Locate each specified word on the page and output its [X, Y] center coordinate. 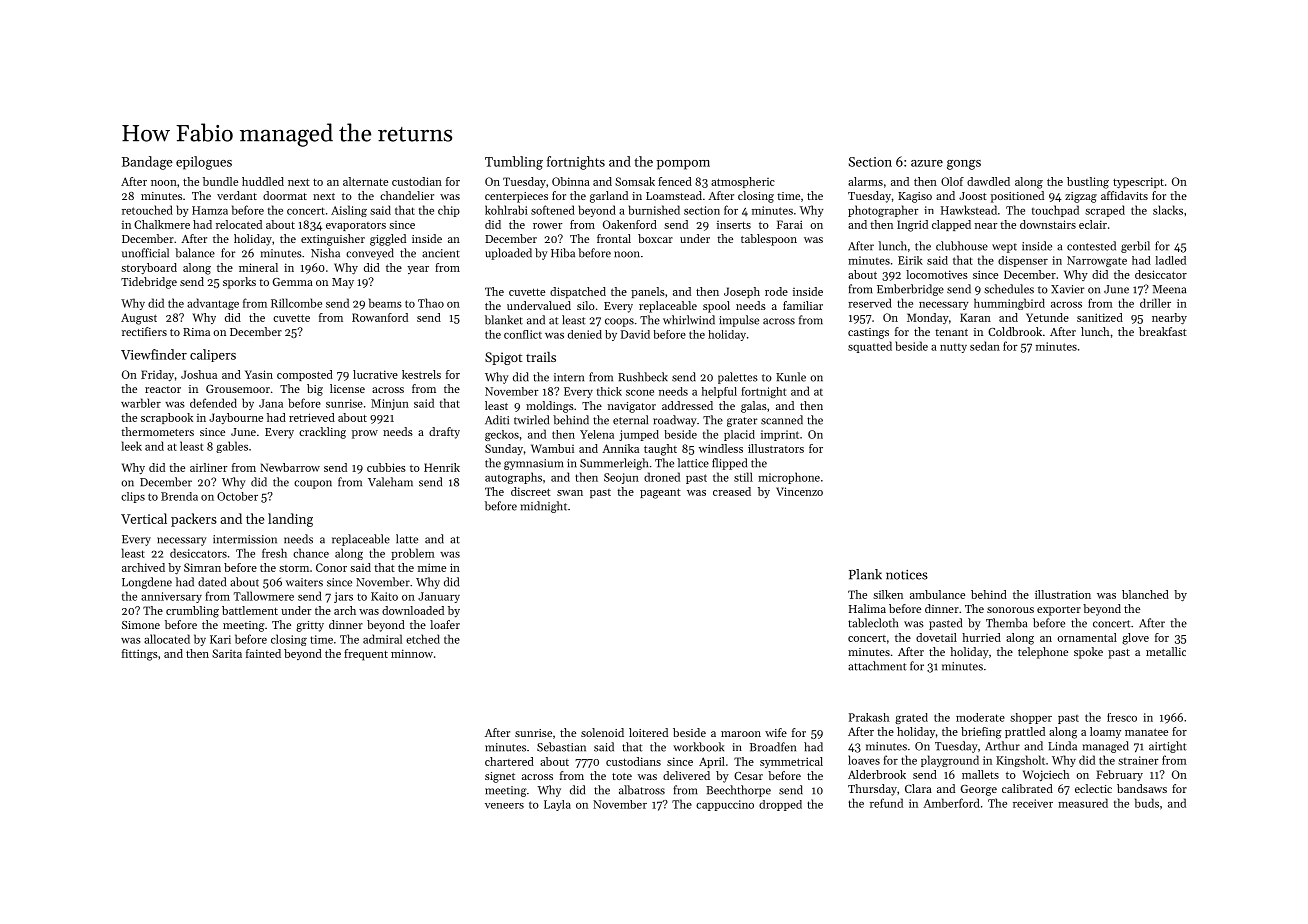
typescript [1138, 182]
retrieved [312, 417]
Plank [865, 574]
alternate [365, 181]
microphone [789, 478]
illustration [1063, 594]
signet [500, 777]
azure [927, 163]
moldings [550, 407]
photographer [883, 211]
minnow [412, 653]
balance [195, 253]
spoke [1088, 653]
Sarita [227, 653]
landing [290, 520]
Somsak [635, 181]
